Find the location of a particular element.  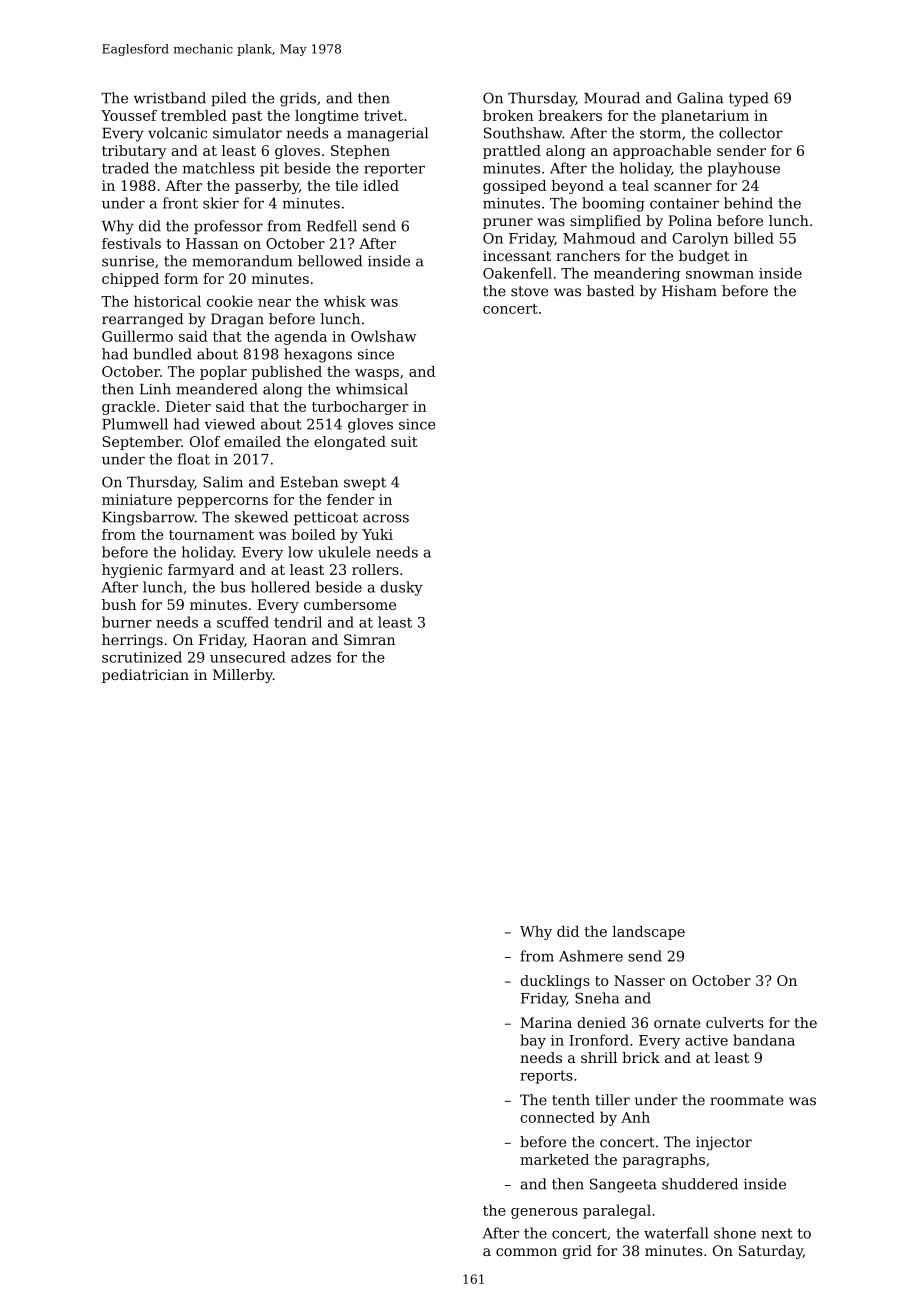

billed is located at coordinates (754, 238).
